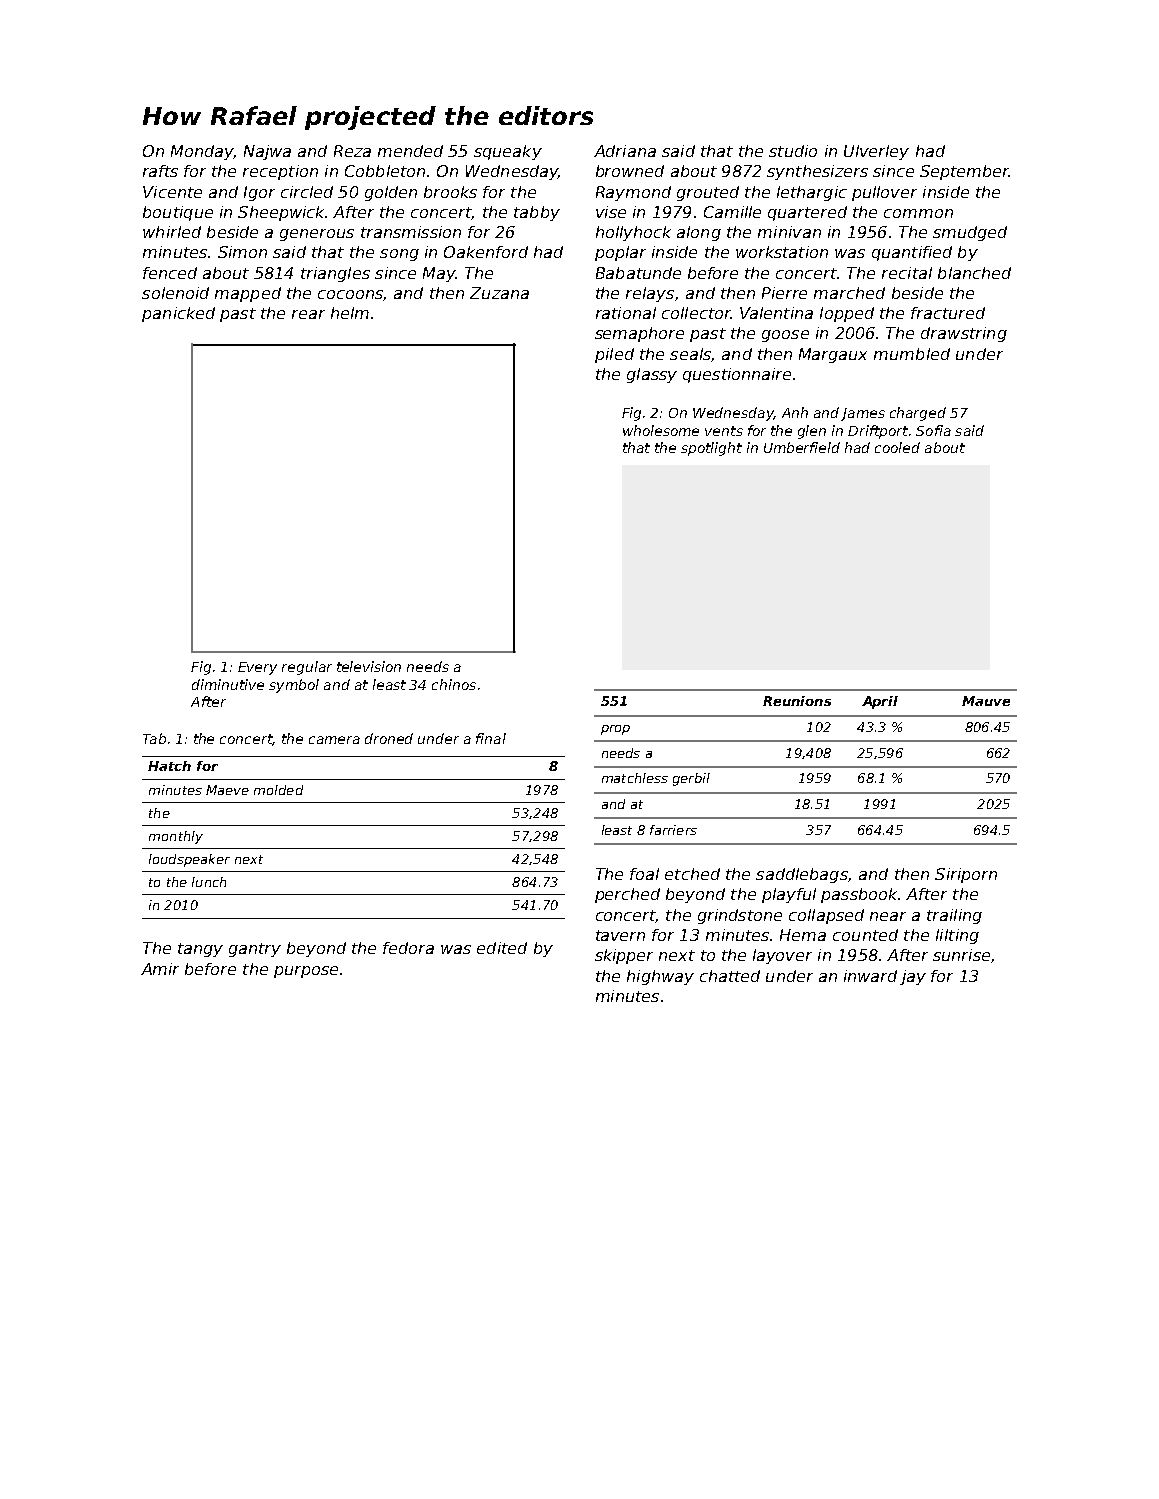 The width and height of the page is (1159, 1499). What do you see at coordinates (160, 171) in the page?
I see `rafts` at bounding box center [160, 171].
